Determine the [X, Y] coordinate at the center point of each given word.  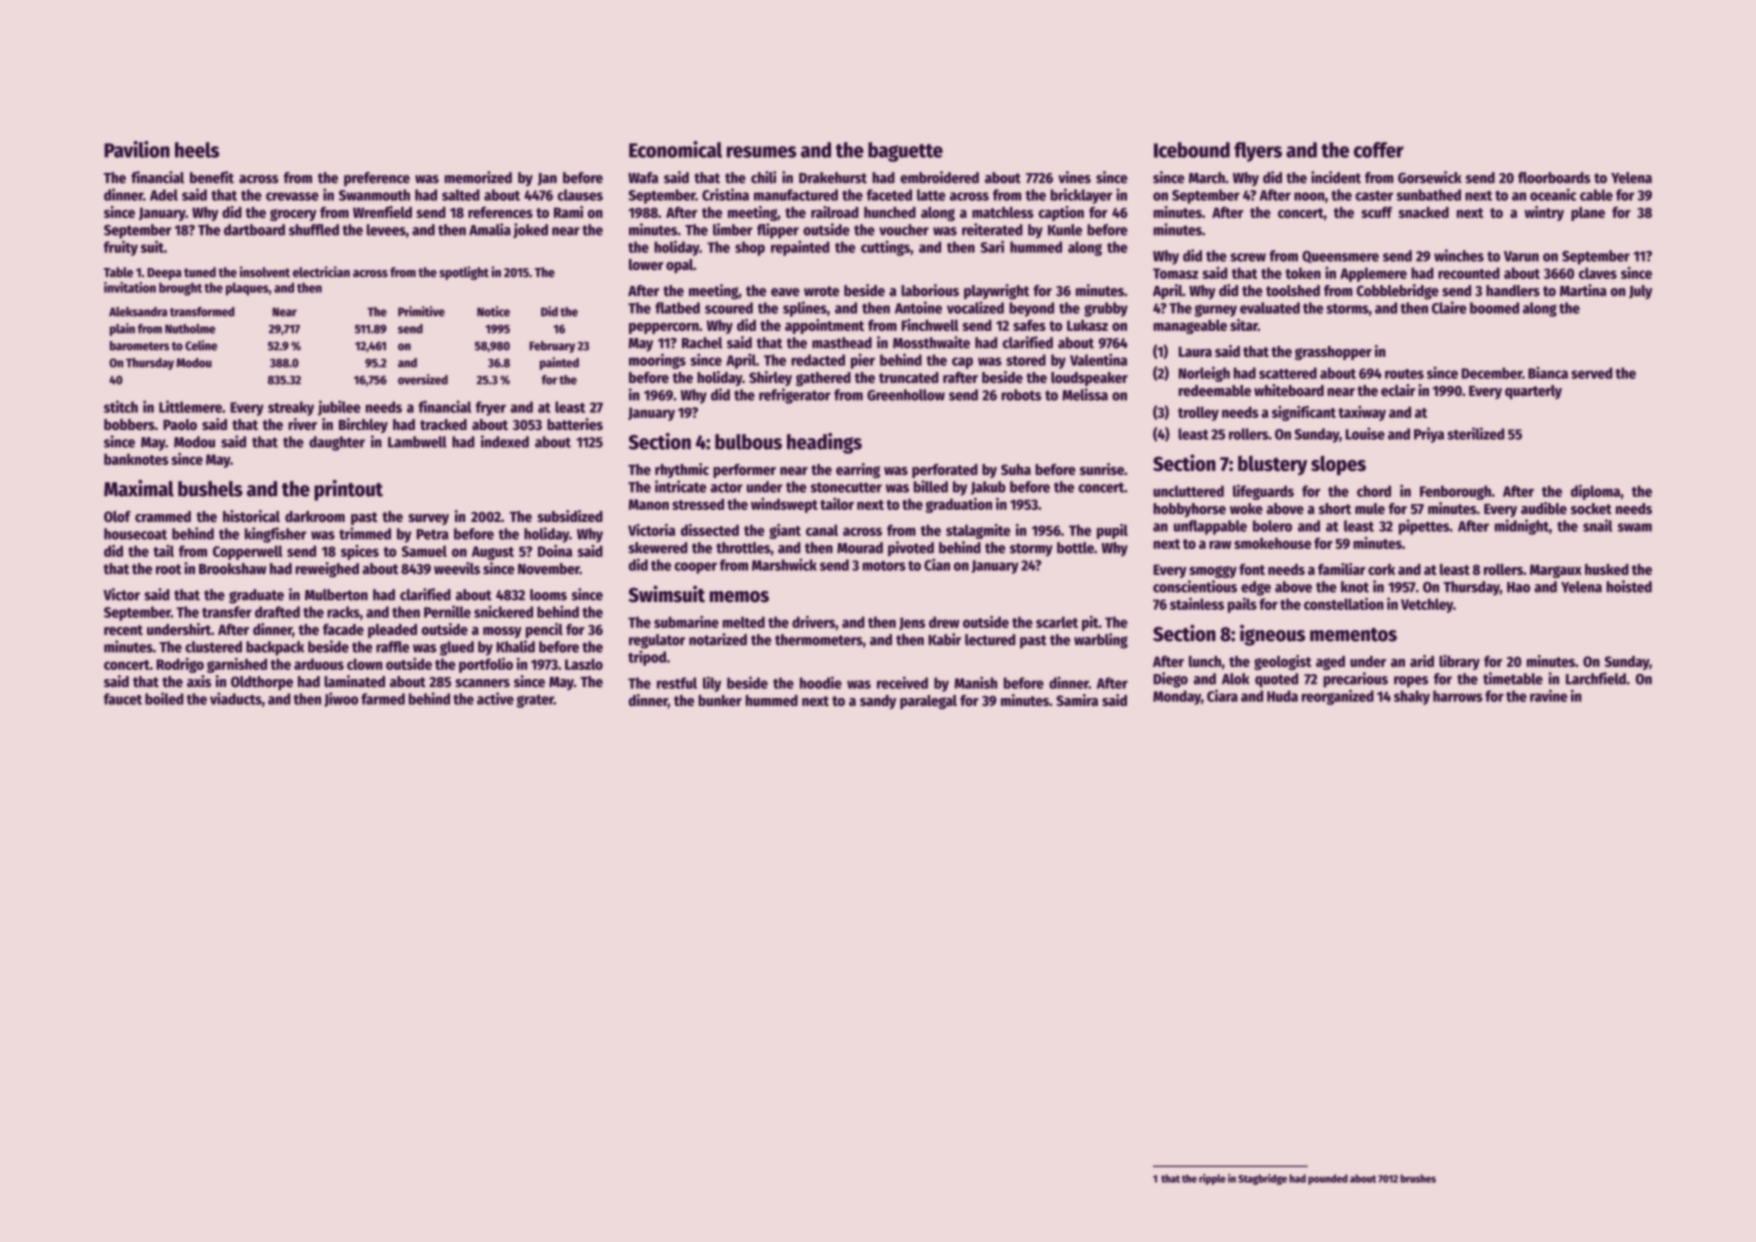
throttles [743, 548]
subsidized [570, 516]
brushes [1418, 1178]
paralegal [928, 702]
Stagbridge [1262, 1179]
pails [1242, 605]
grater [535, 701]
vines [1074, 177]
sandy [878, 702]
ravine [1549, 695]
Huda [1282, 696]
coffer [1379, 150]
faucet [123, 699]
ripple [1212, 1179]
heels [197, 150]
